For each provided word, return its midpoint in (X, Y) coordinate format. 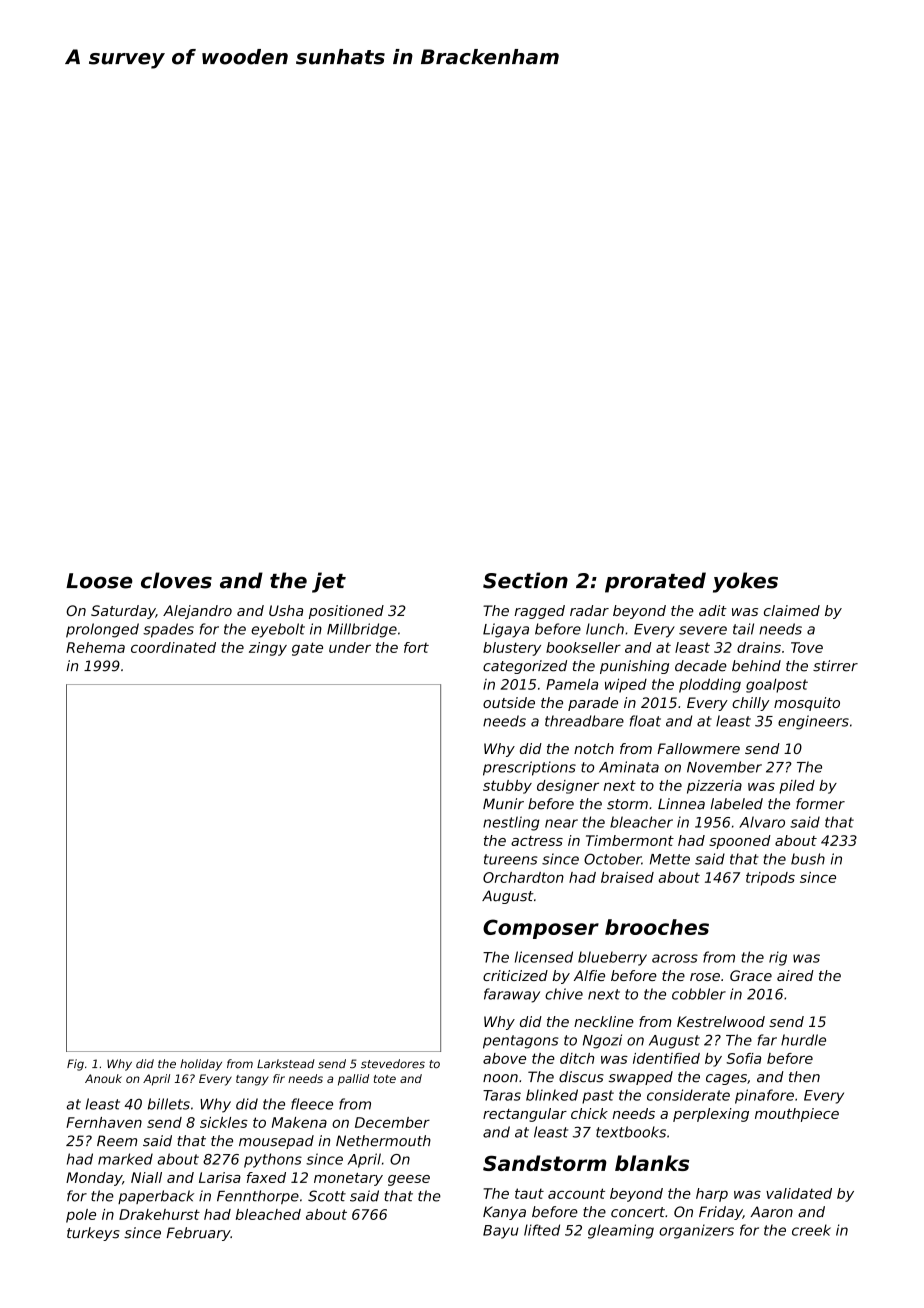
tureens (511, 859)
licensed (544, 957)
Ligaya (506, 630)
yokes (745, 582)
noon (500, 1078)
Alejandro (197, 612)
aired (795, 975)
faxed (266, 1177)
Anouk (103, 1078)
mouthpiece (797, 1115)
